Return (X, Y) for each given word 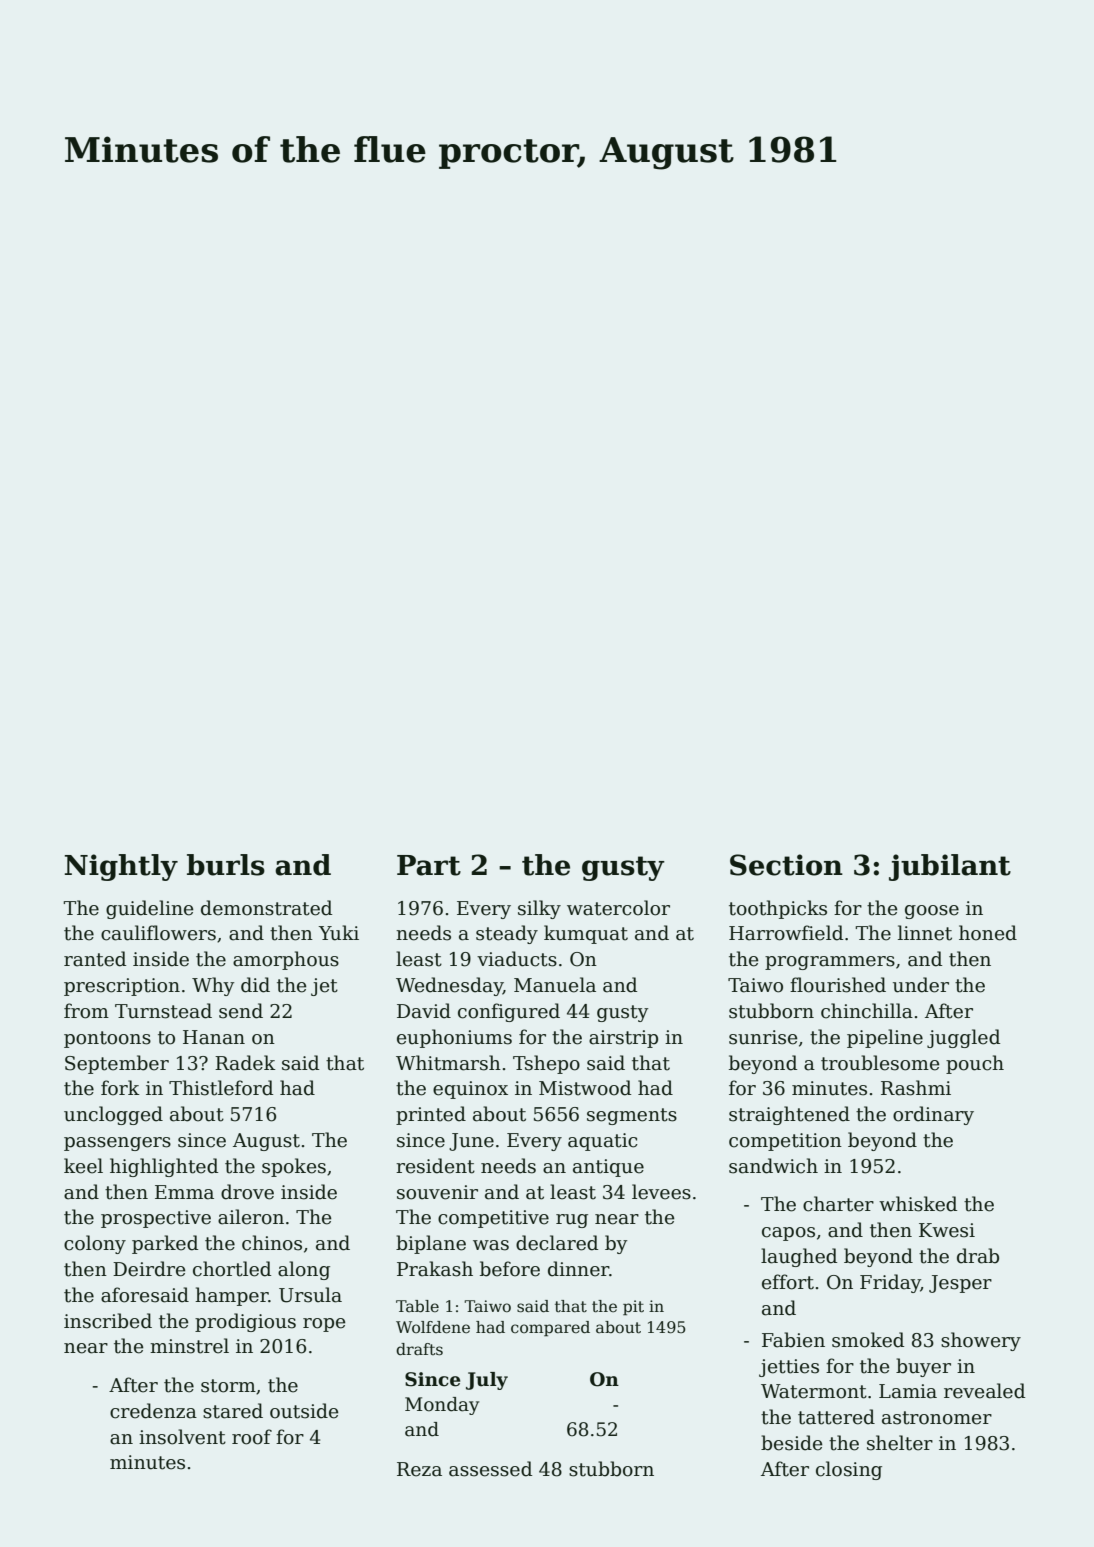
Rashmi (916, 1088)
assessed (490, 1469)
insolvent (182, 1437)
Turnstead (163, 1011)
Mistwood (585, 1088)
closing (849, 1470)
